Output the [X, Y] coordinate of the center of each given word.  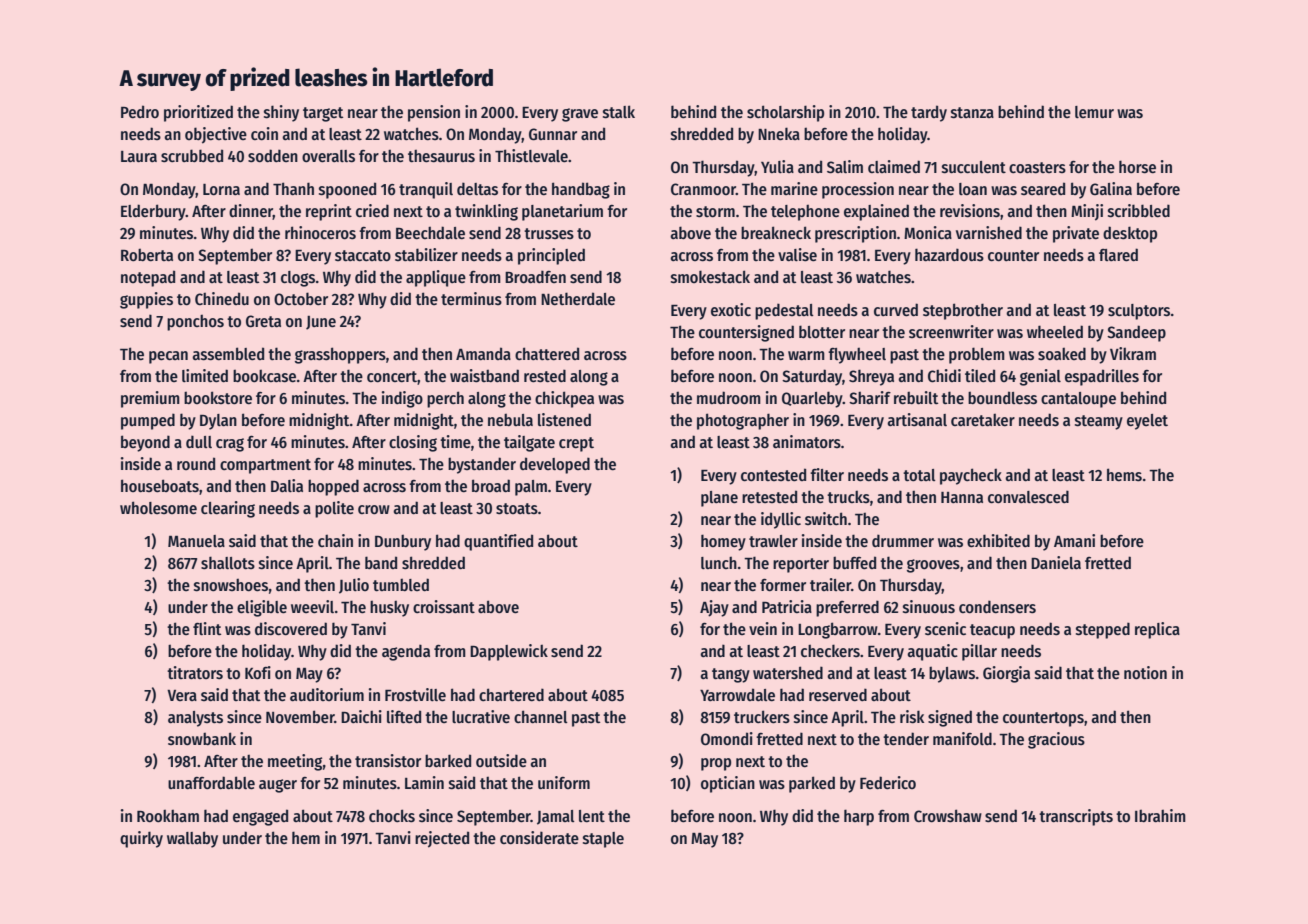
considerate [539, 837]
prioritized [198, 113]
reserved [838, 695]
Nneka [779, 133]
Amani [1074, 540]
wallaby [192, 839]
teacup [992, 631]
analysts [195, 719]
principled [551, 256]
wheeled [1055, 331]
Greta [263, 321]
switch [826, 518]
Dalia [287, 485]
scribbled [1139, 210]
